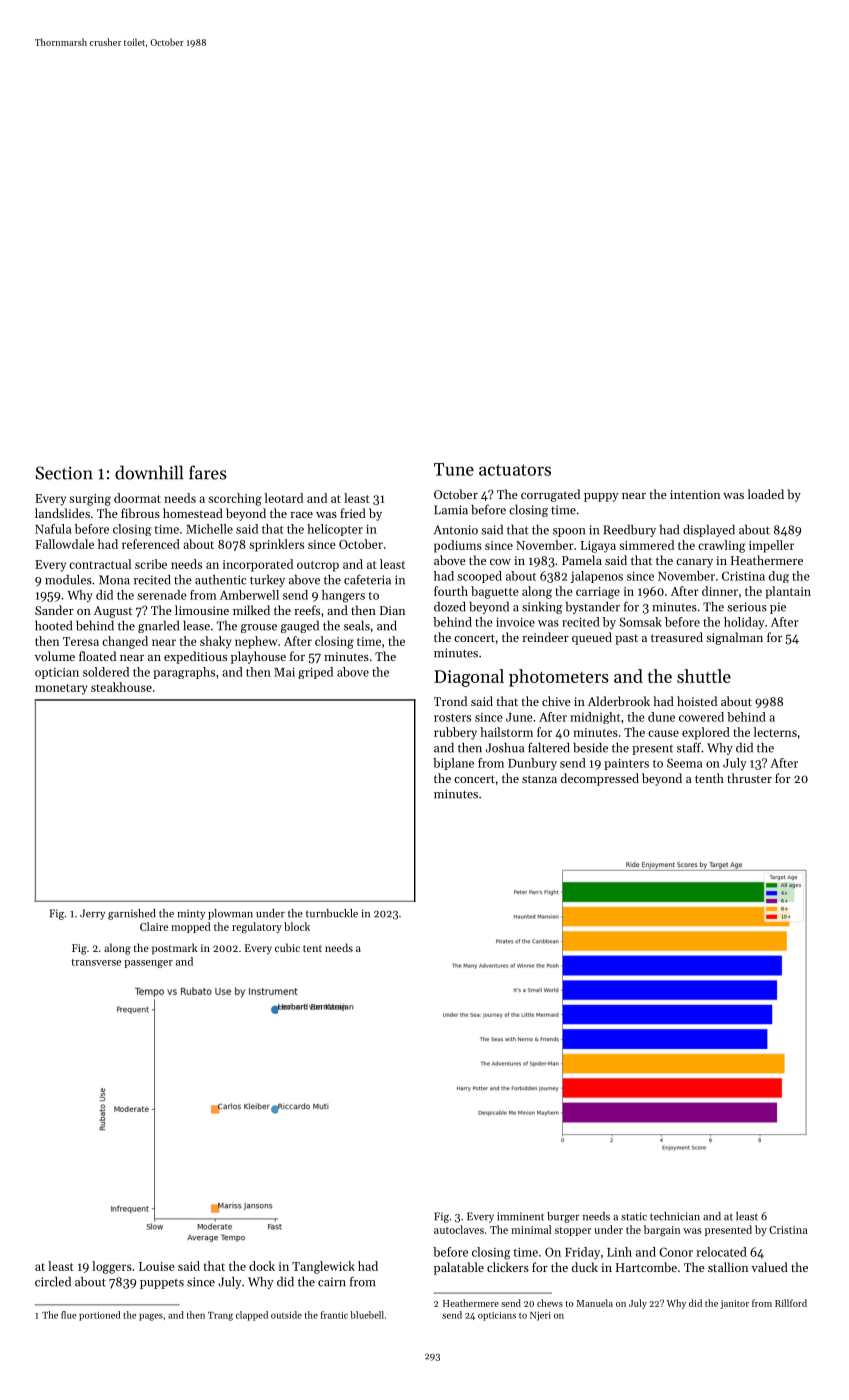  Describe the element at coordinates (646, 1267) in the screenshot. I see `Hartcombe` at that location.
